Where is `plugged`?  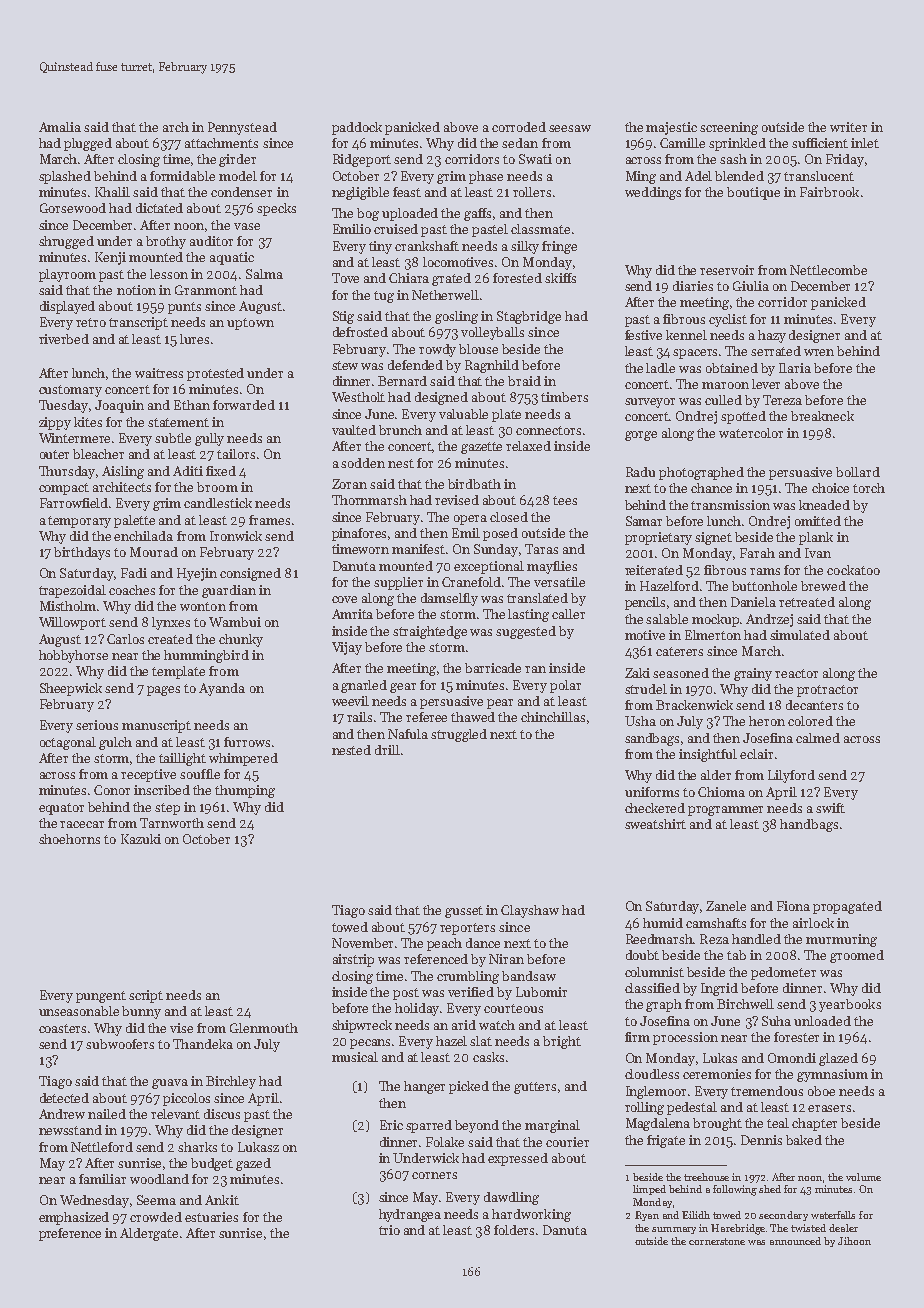 plugged is located at coordinates (88, 144).
